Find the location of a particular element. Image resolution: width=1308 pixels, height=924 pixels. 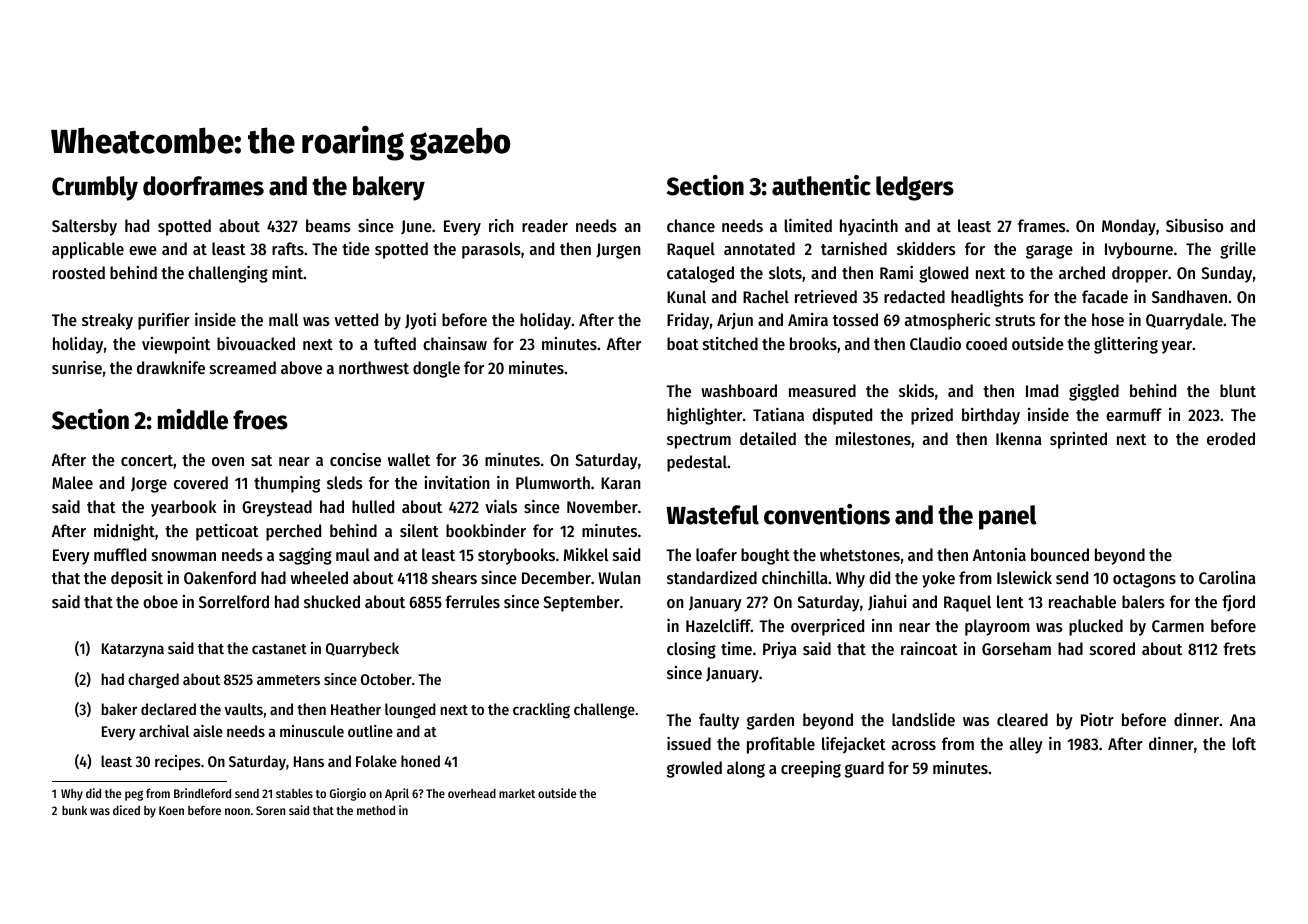

chance is located at coordinates (691, 225).
